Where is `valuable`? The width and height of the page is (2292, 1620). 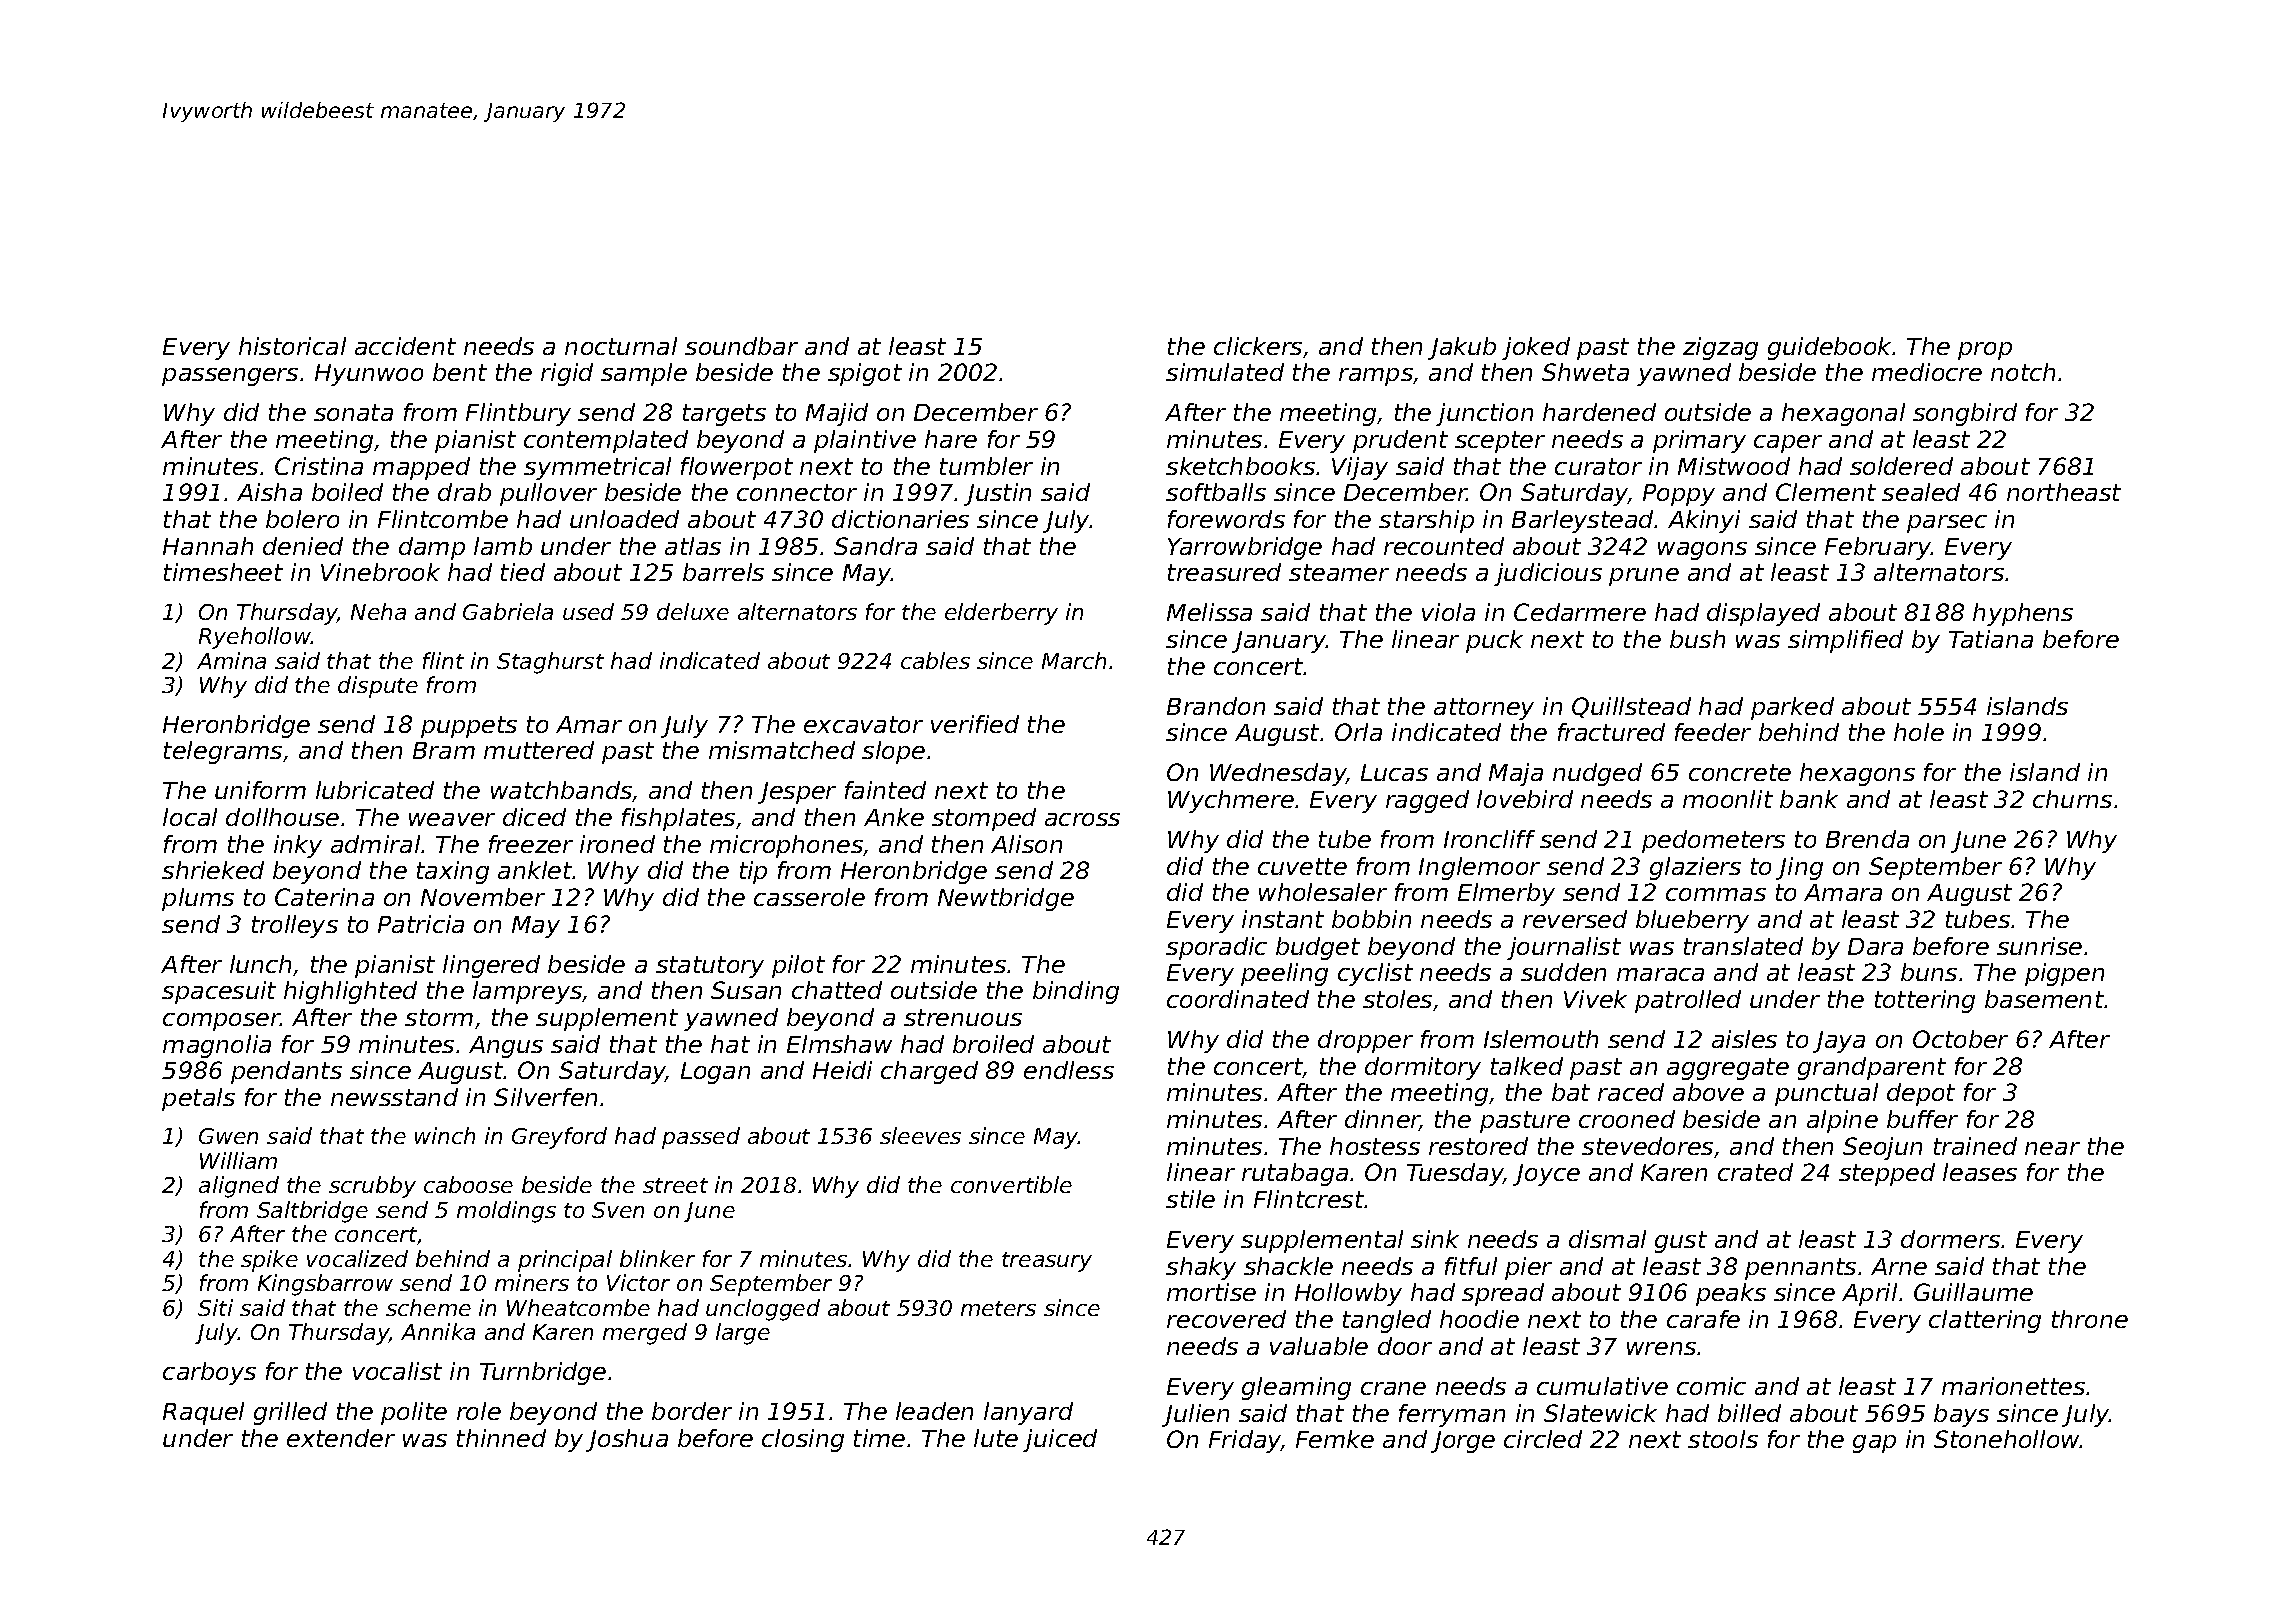
valuable is located at coordinates (1319, 1346).
